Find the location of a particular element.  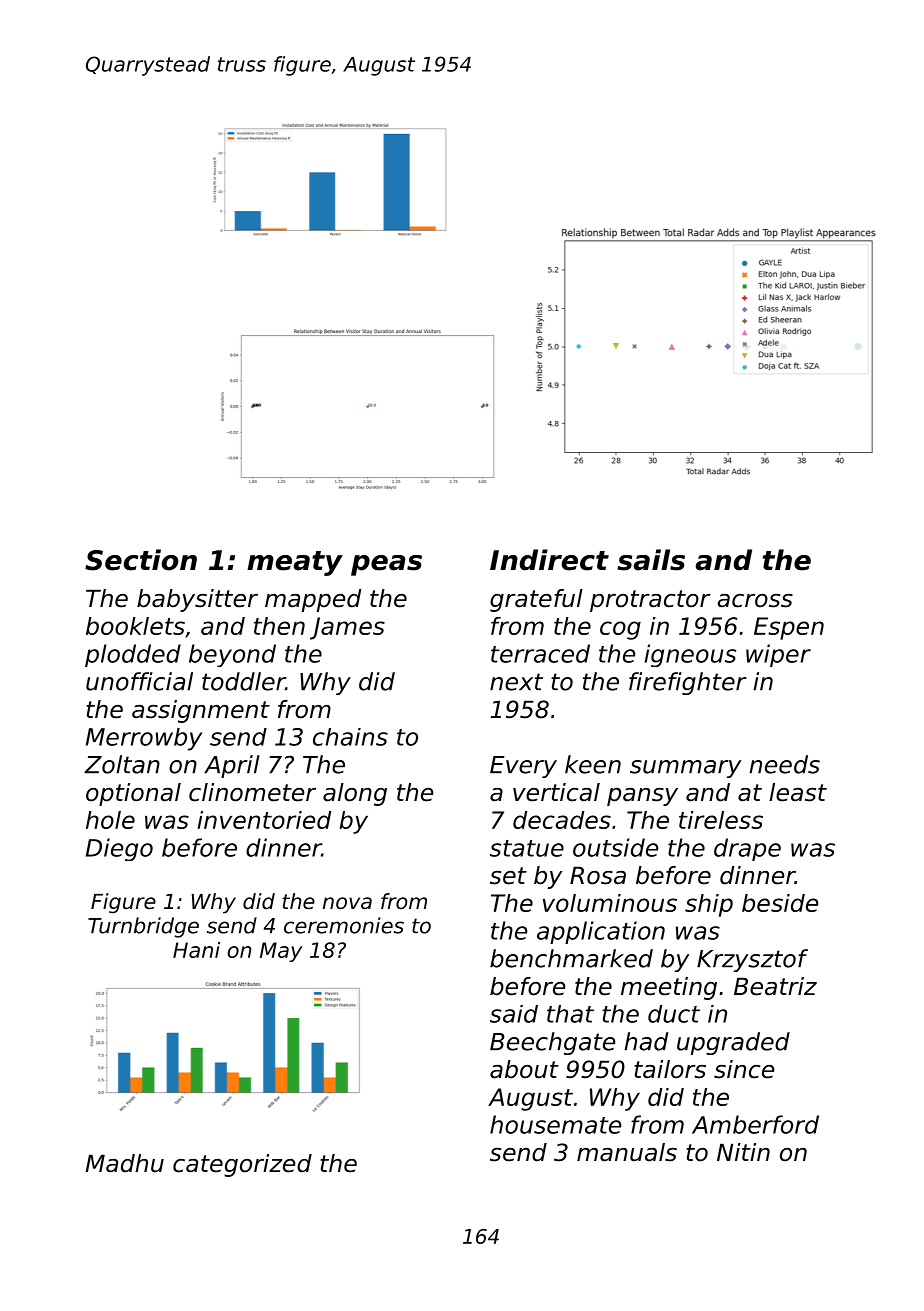

James is located at coordinates (347, 628).
